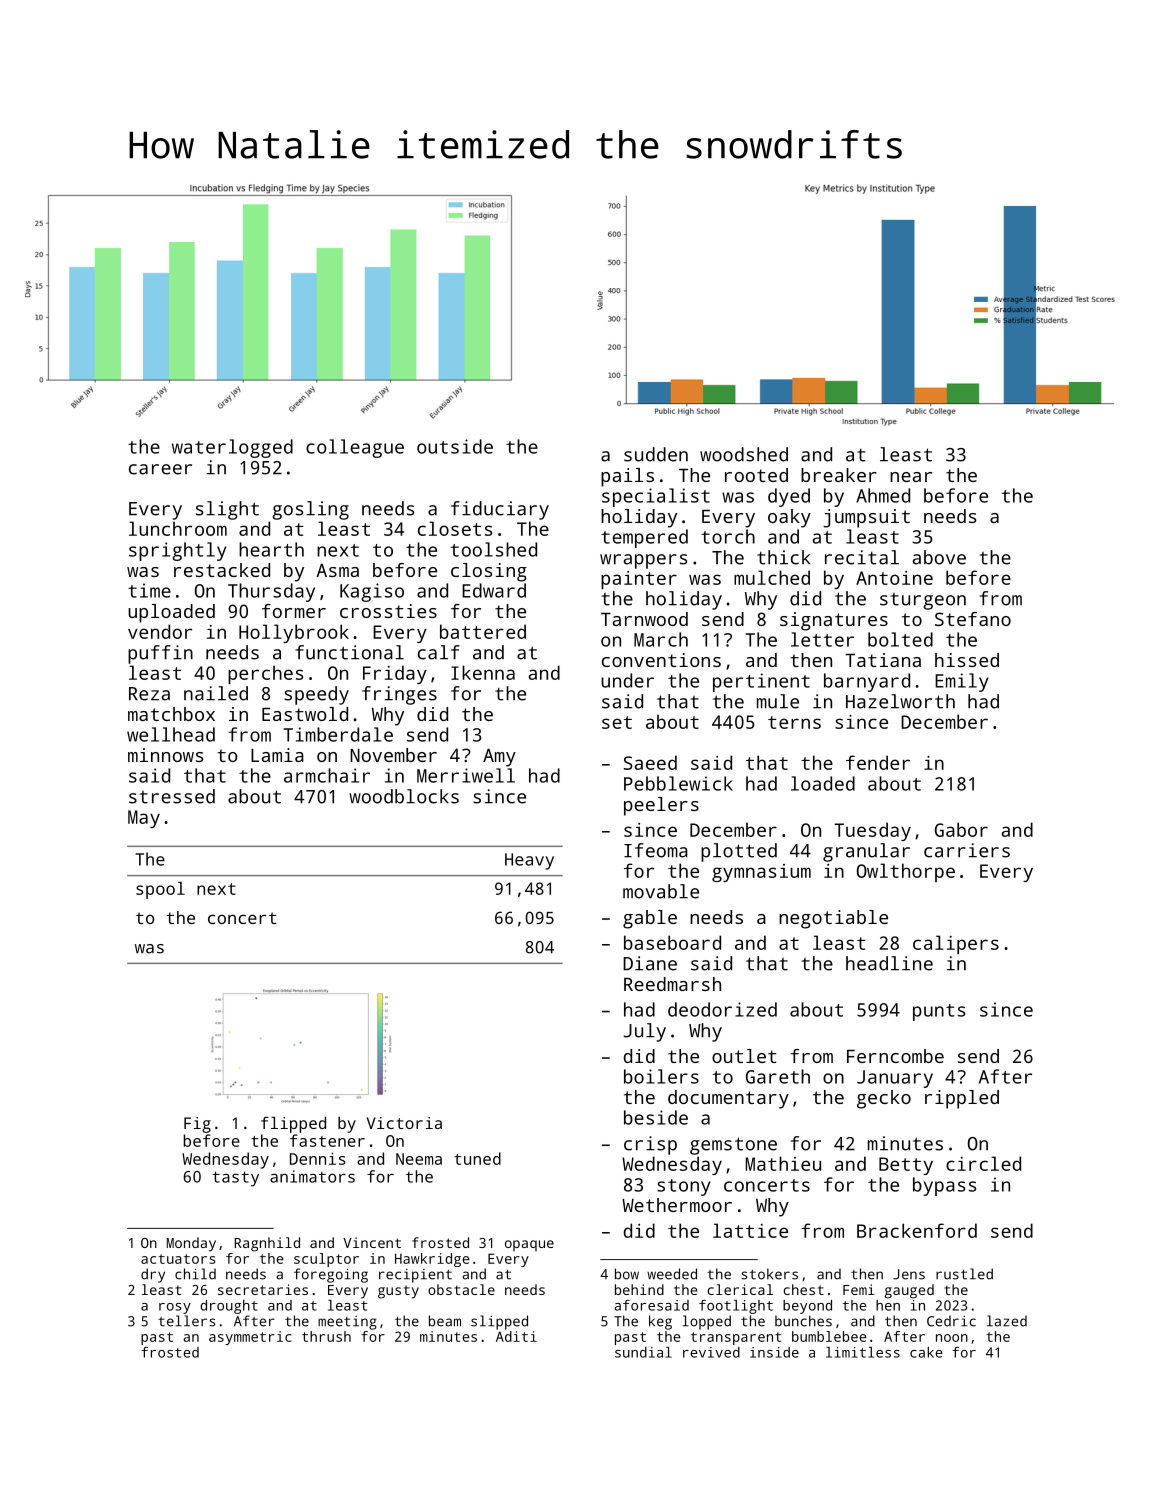 Image resolution: width=1163 pixels, height=1505 pixels. I want to click on tellers, so click(186, 1321).
